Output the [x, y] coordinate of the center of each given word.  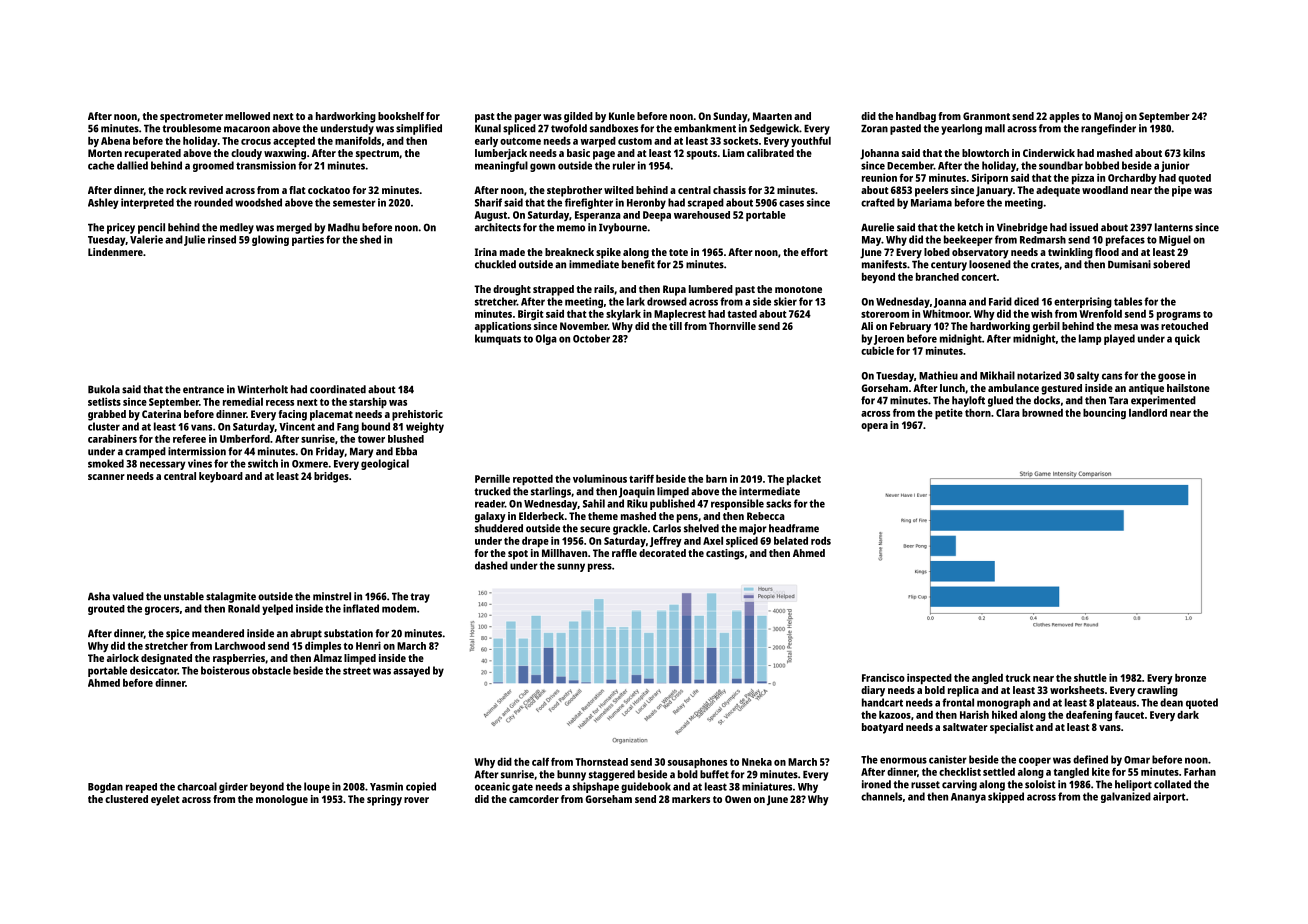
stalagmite [231, 597]
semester [354, 203]
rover [416, 800]
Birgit [531, 315]
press [600, 567]
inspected [929, 679]
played [1119, 339]
